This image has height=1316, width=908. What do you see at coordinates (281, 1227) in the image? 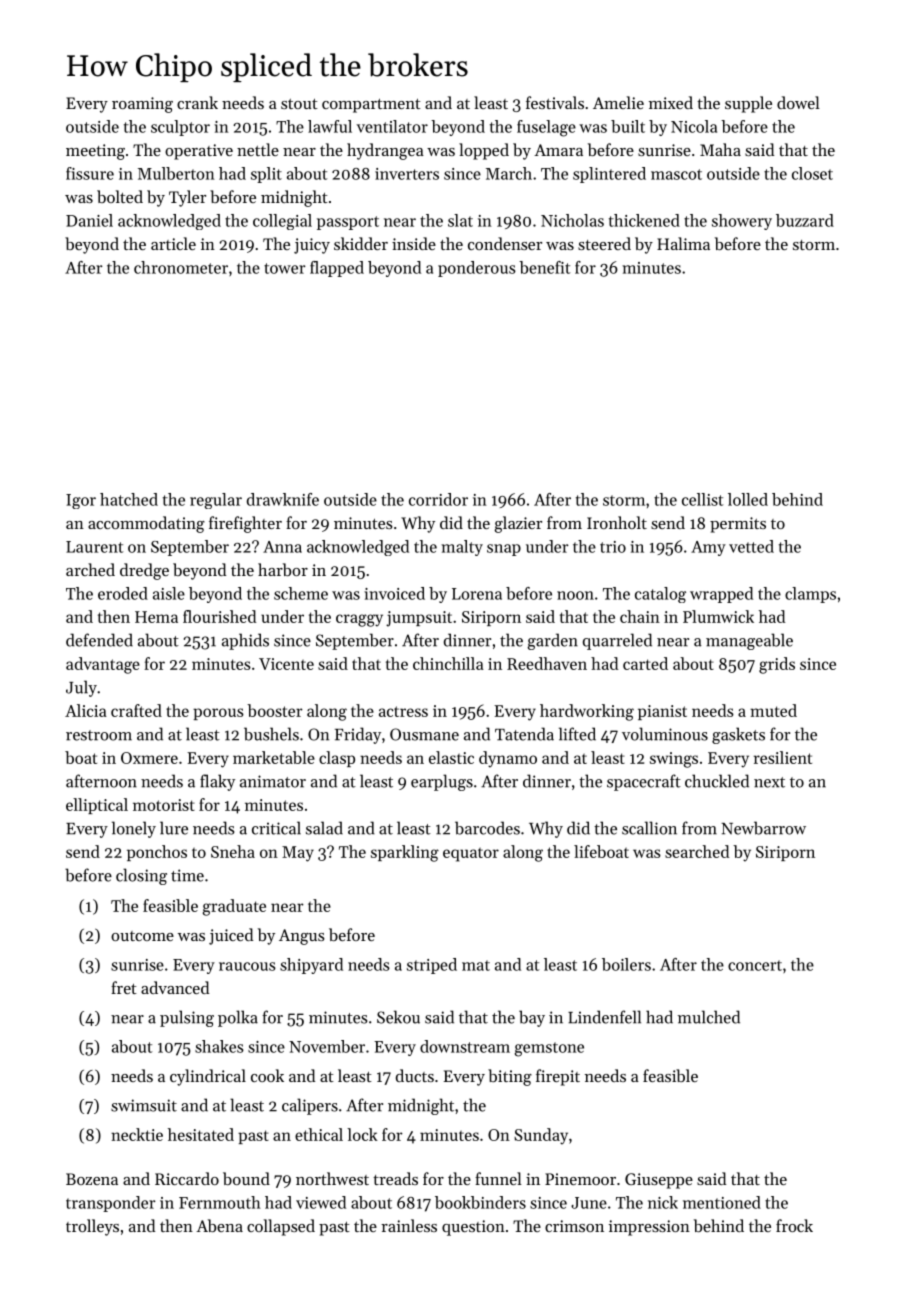
I see `collapsed` at bounding box center [281, 1227].
